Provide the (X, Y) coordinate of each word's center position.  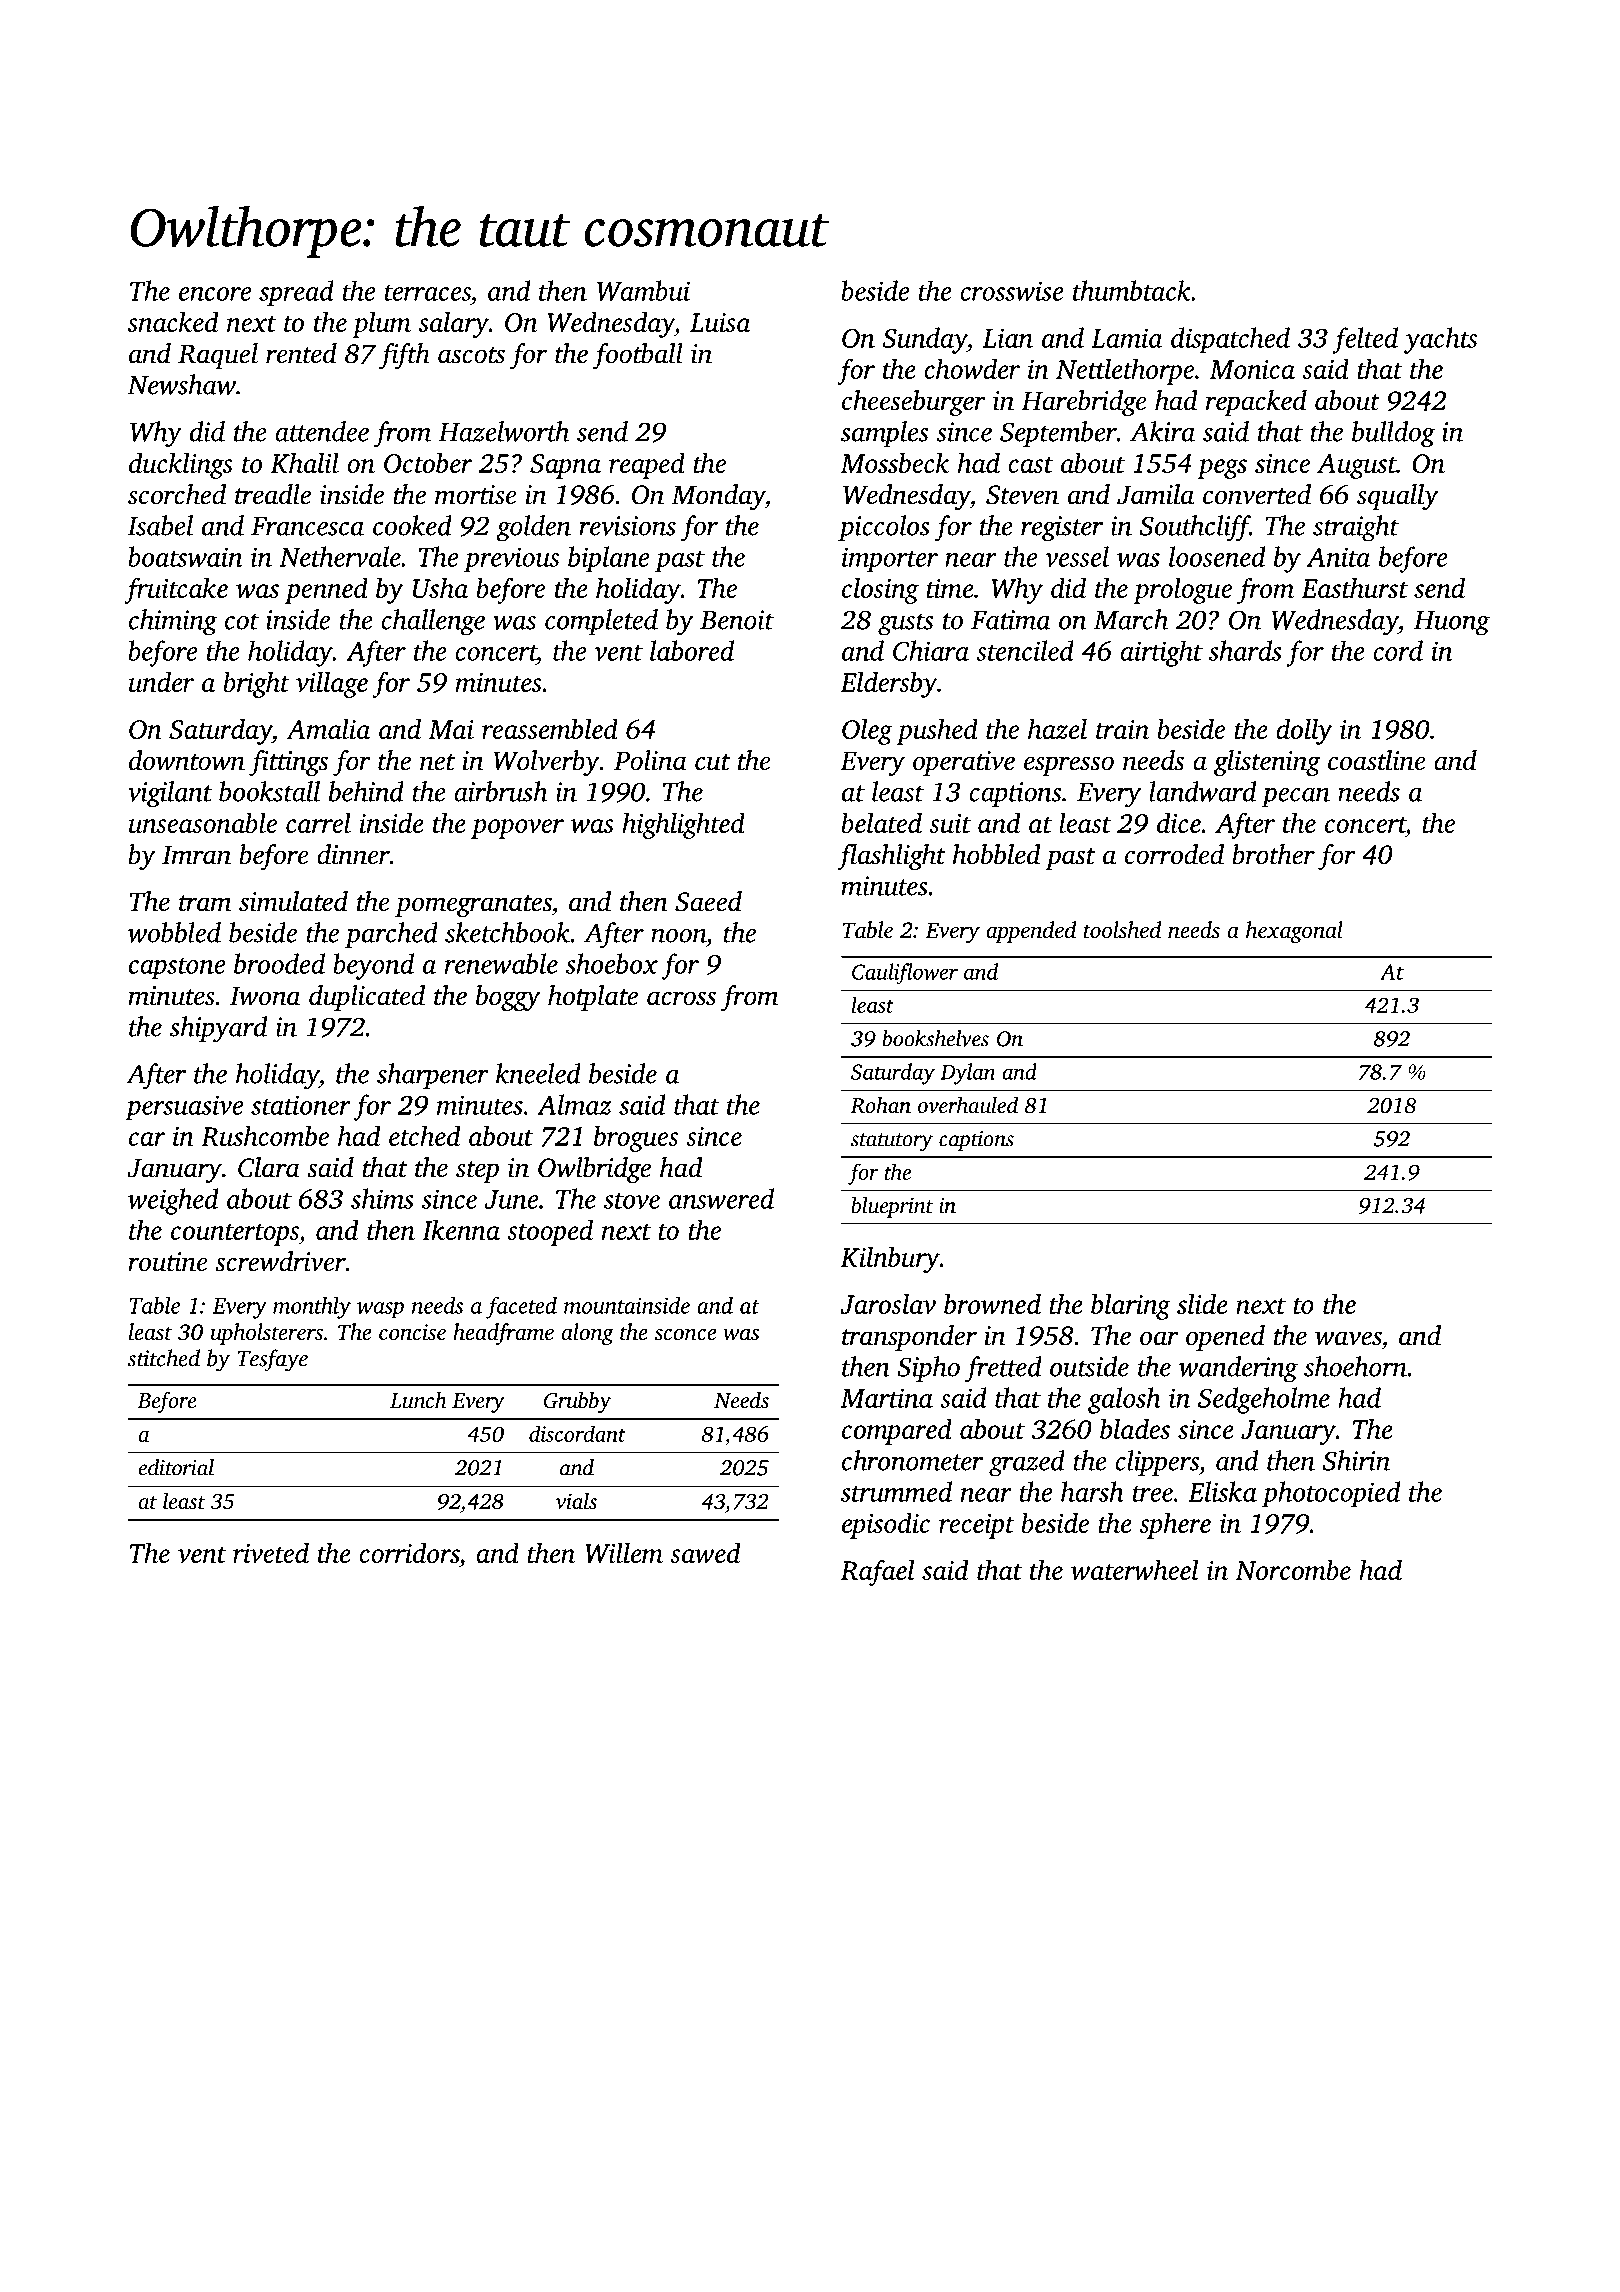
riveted (271, 1552)
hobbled (997, 854)
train (1122, 729)
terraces (427, 293)
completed (601, 622)
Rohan (880, 1105)
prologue (1182, 590)
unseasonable (203, 822)
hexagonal (1294, 932)
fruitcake (176, 590)
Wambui (643, 290)
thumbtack (1132, 290)
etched (424, 1135)
